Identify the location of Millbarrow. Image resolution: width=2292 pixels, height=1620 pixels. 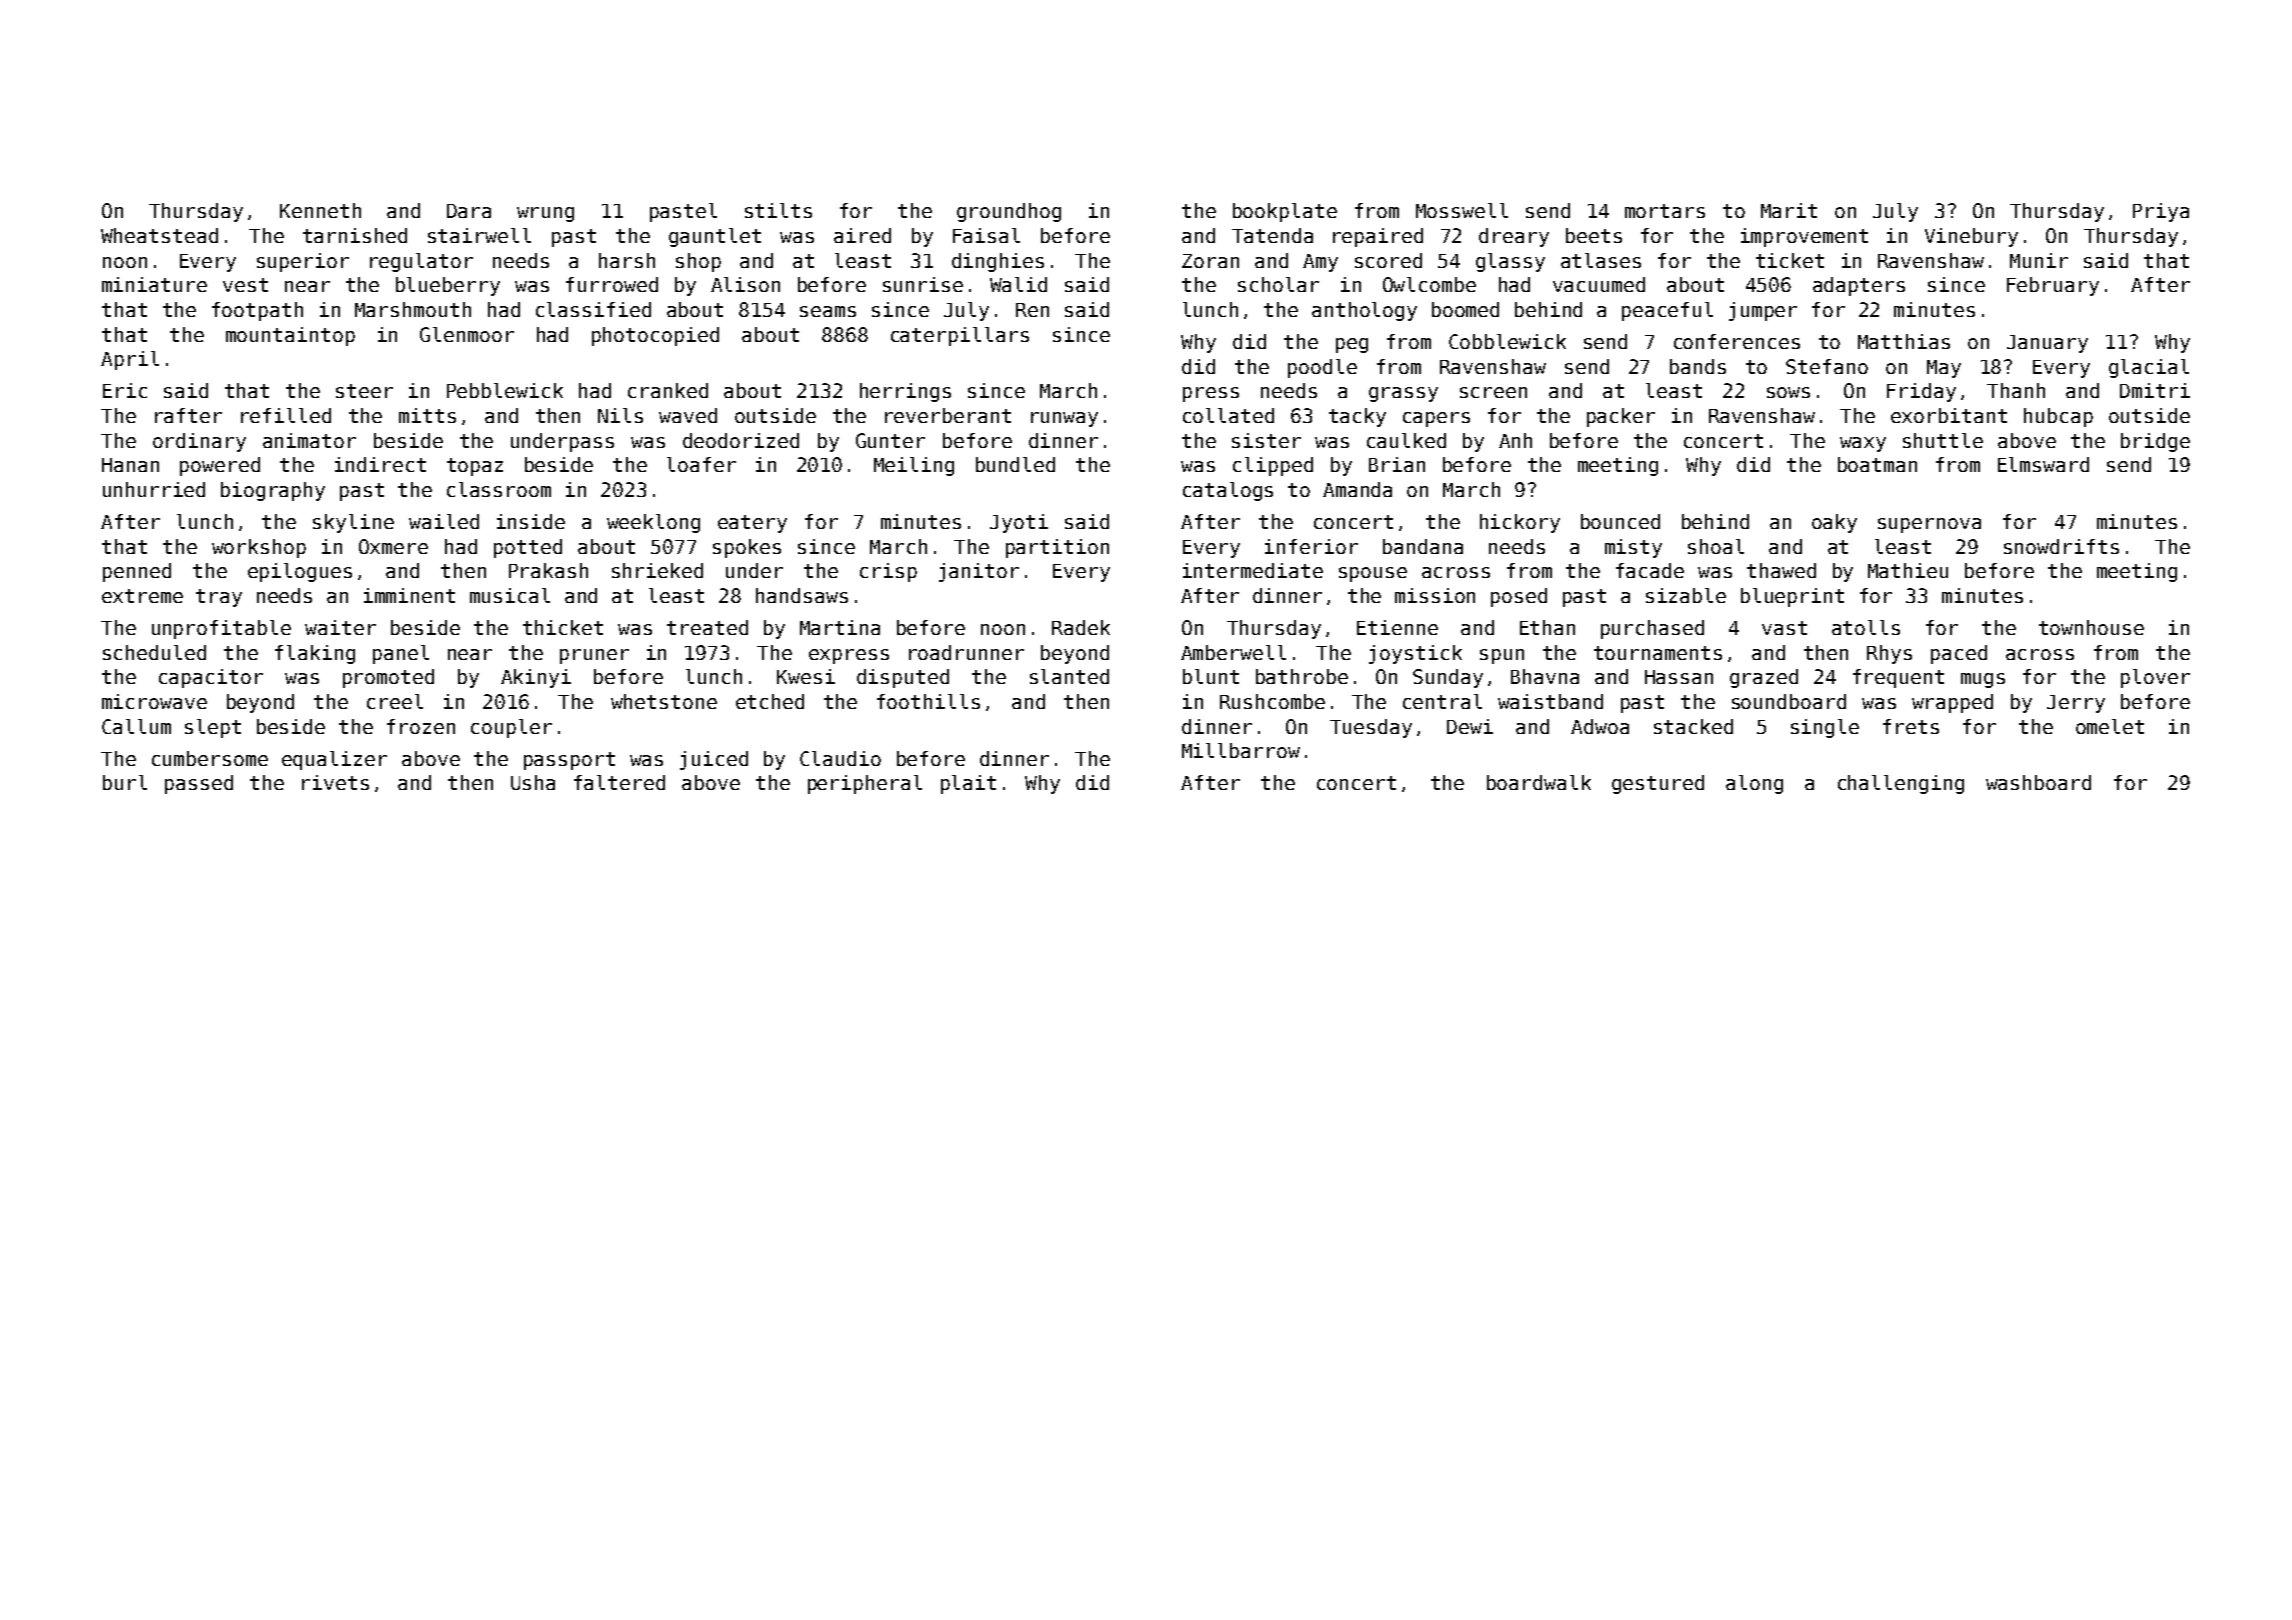
(1241, 750).
